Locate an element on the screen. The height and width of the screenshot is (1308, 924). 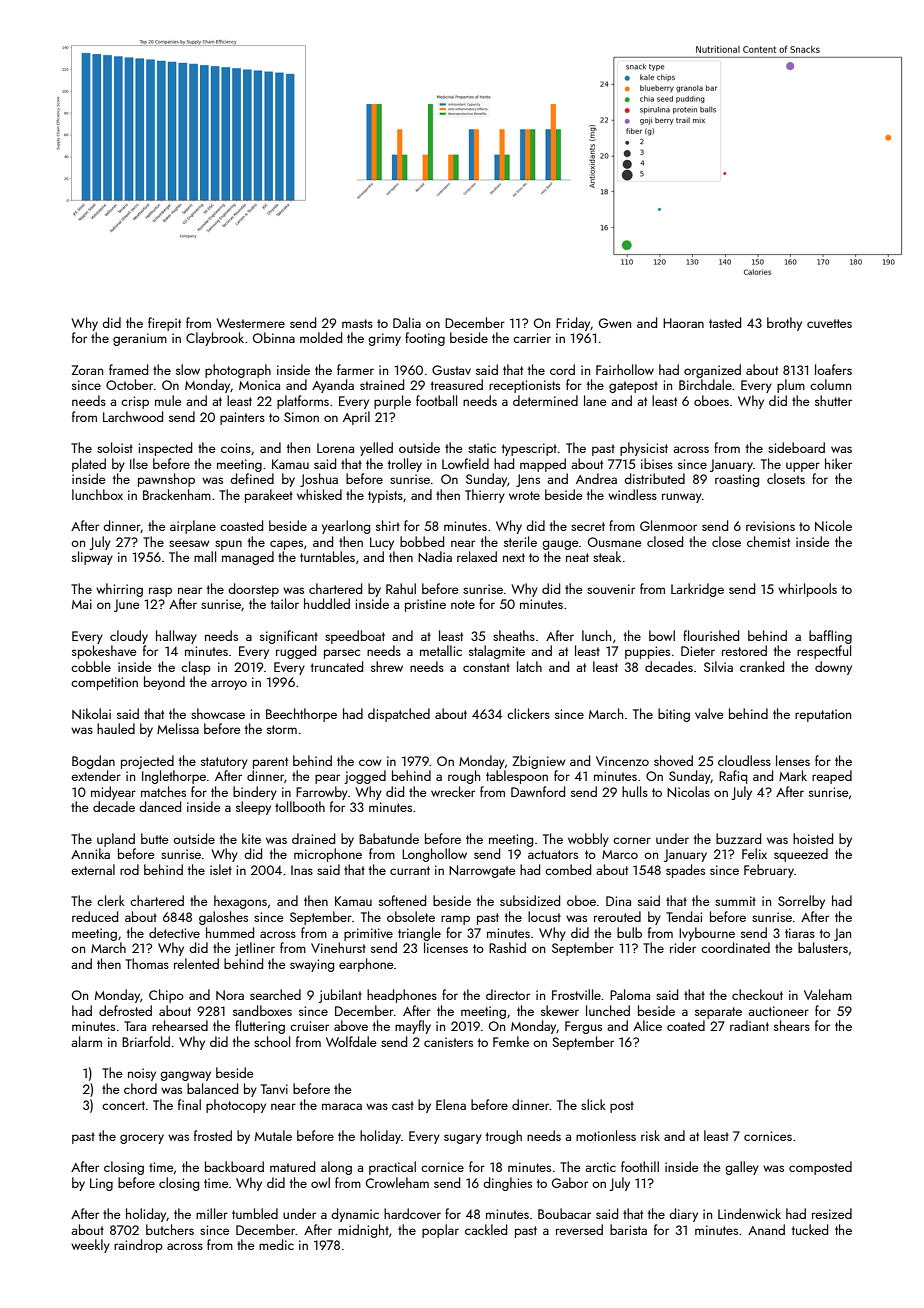
islet is located at coordinates (221, 869).
